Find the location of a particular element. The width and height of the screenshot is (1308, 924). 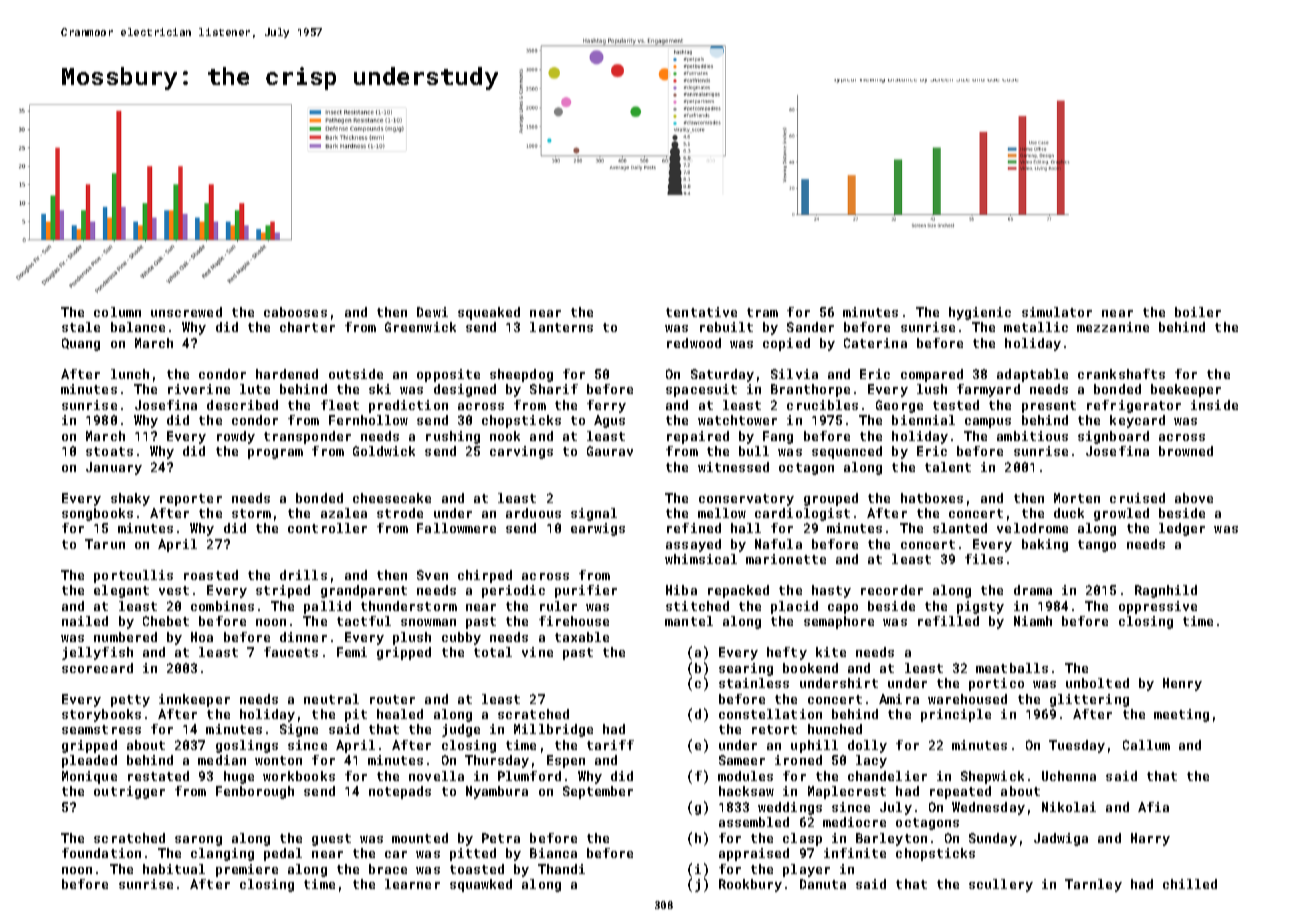

Femi is located at coordinates (352, 652).
